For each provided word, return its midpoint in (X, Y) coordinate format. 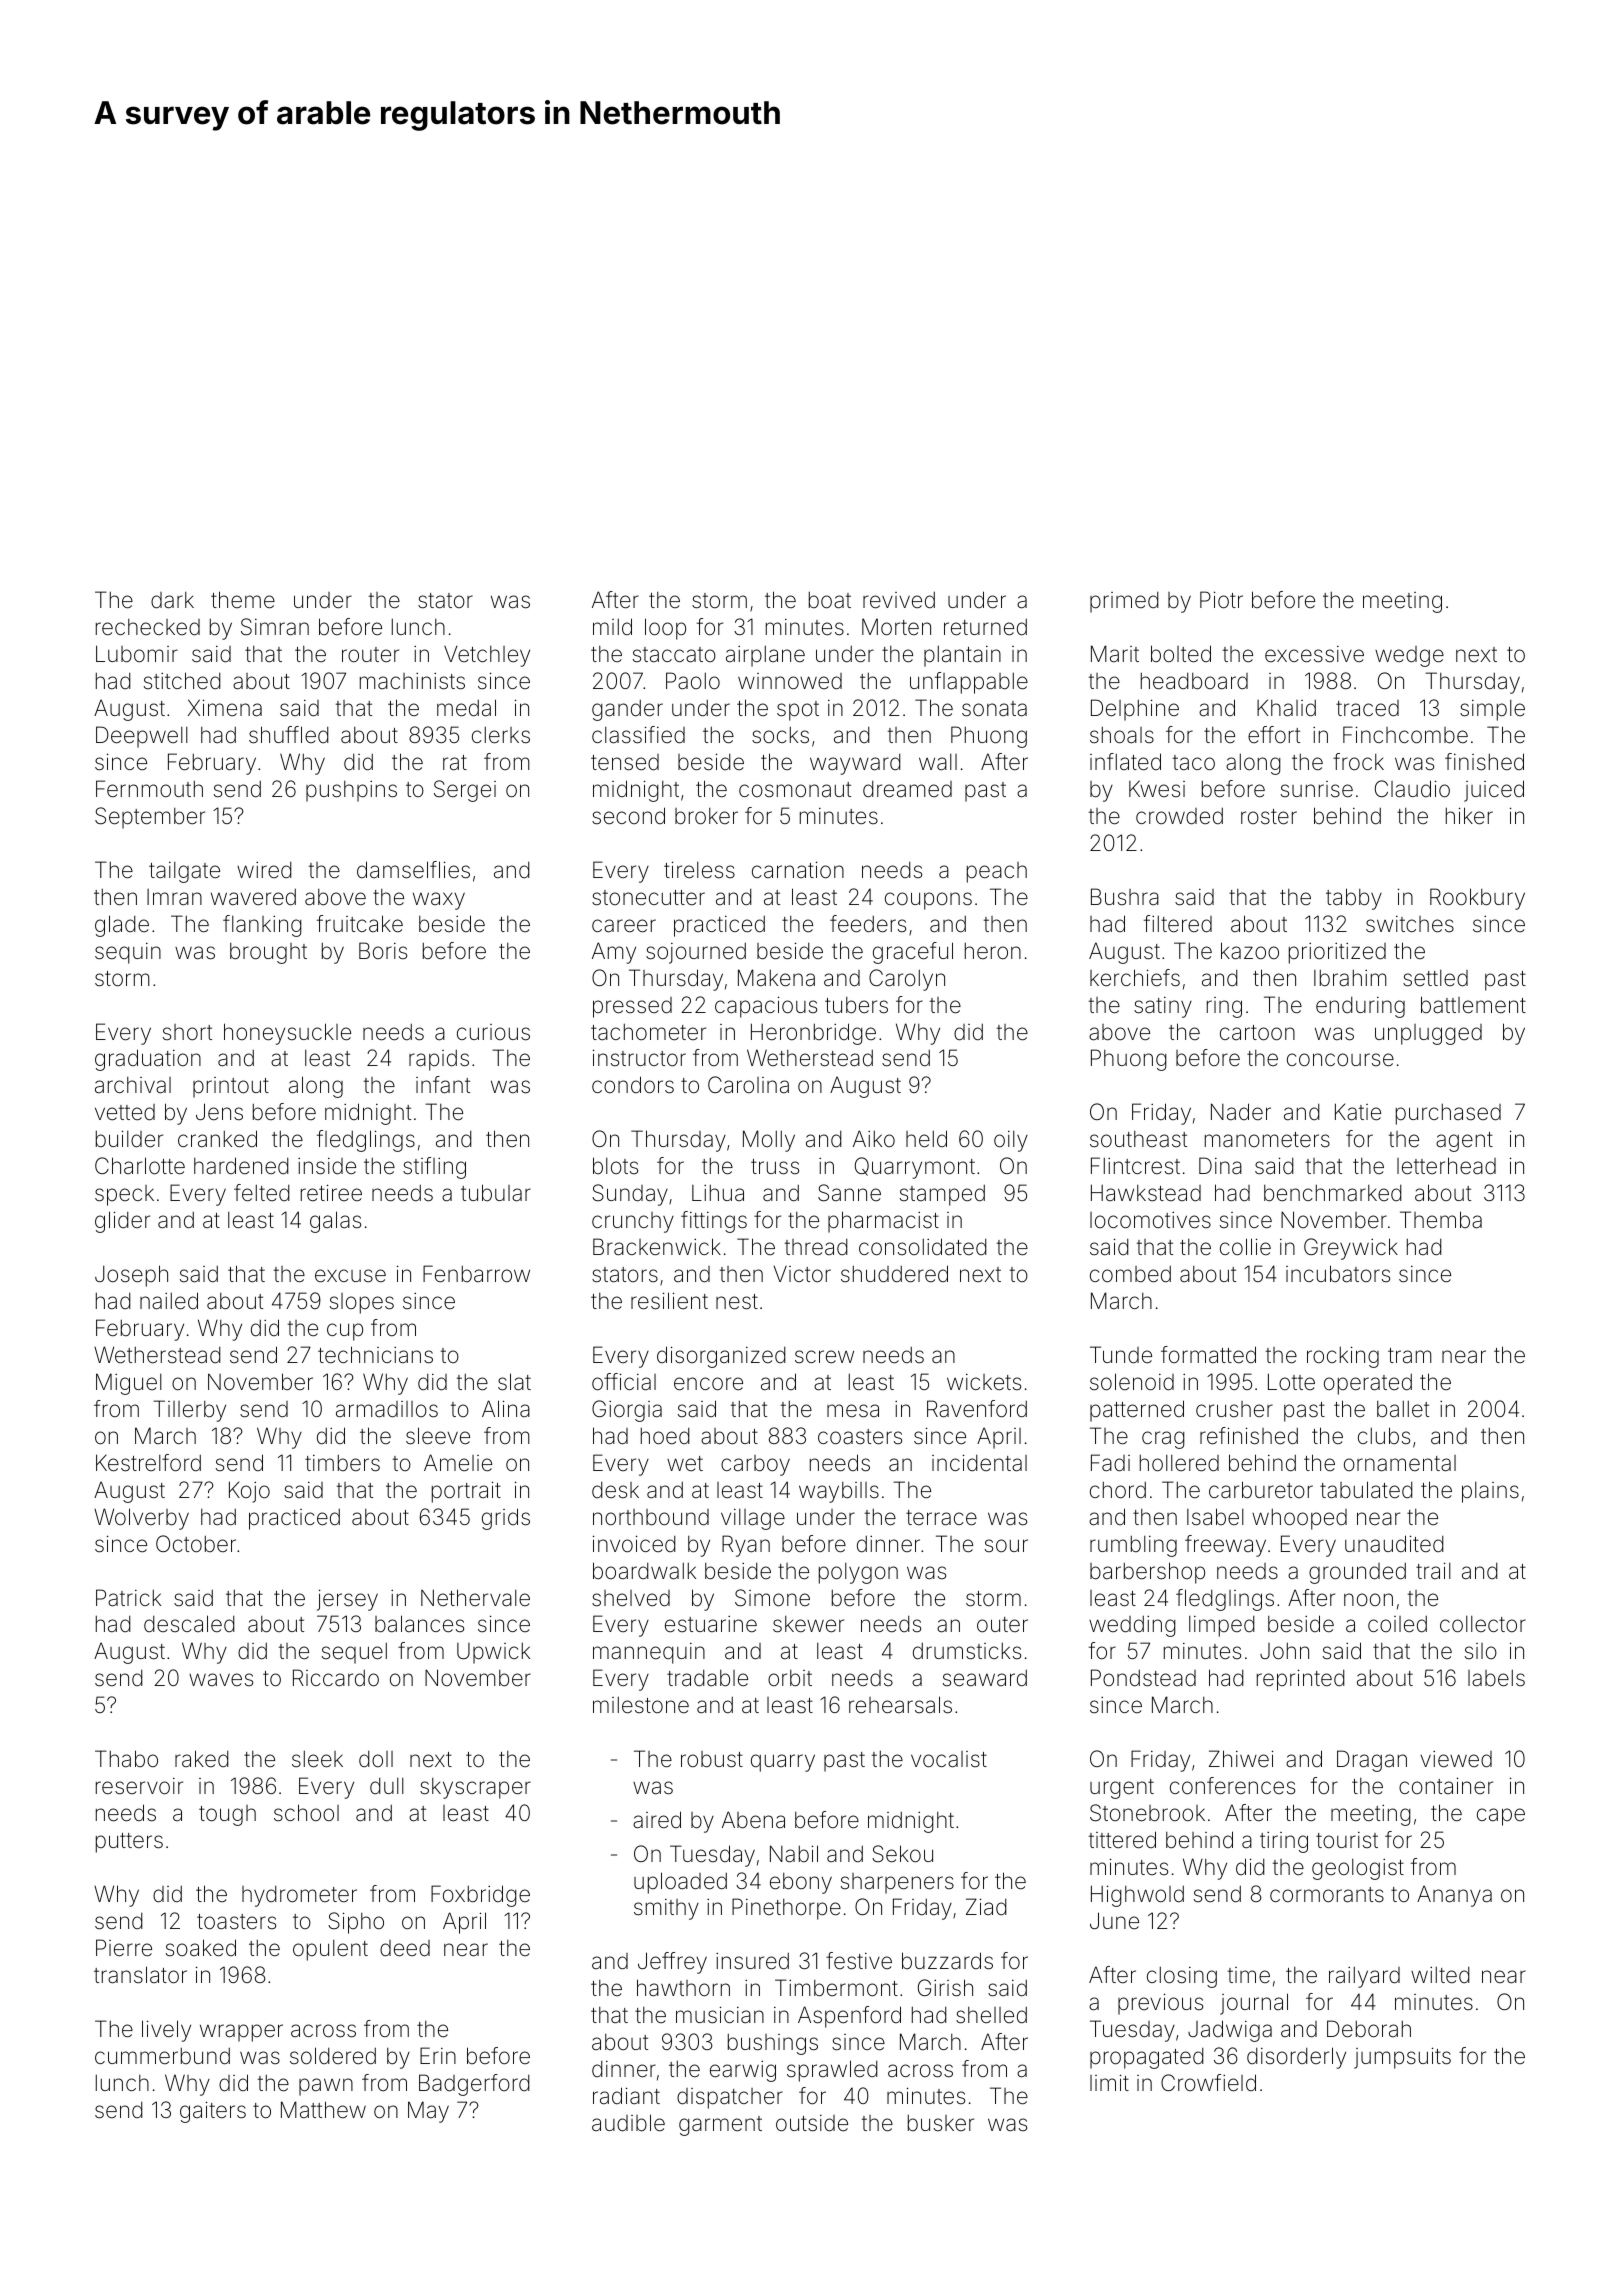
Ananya (1454, 1896)
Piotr (1221, 600)
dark (172, 600)
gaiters (213, 2112)
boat (830, 600)
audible (628, 2123)
